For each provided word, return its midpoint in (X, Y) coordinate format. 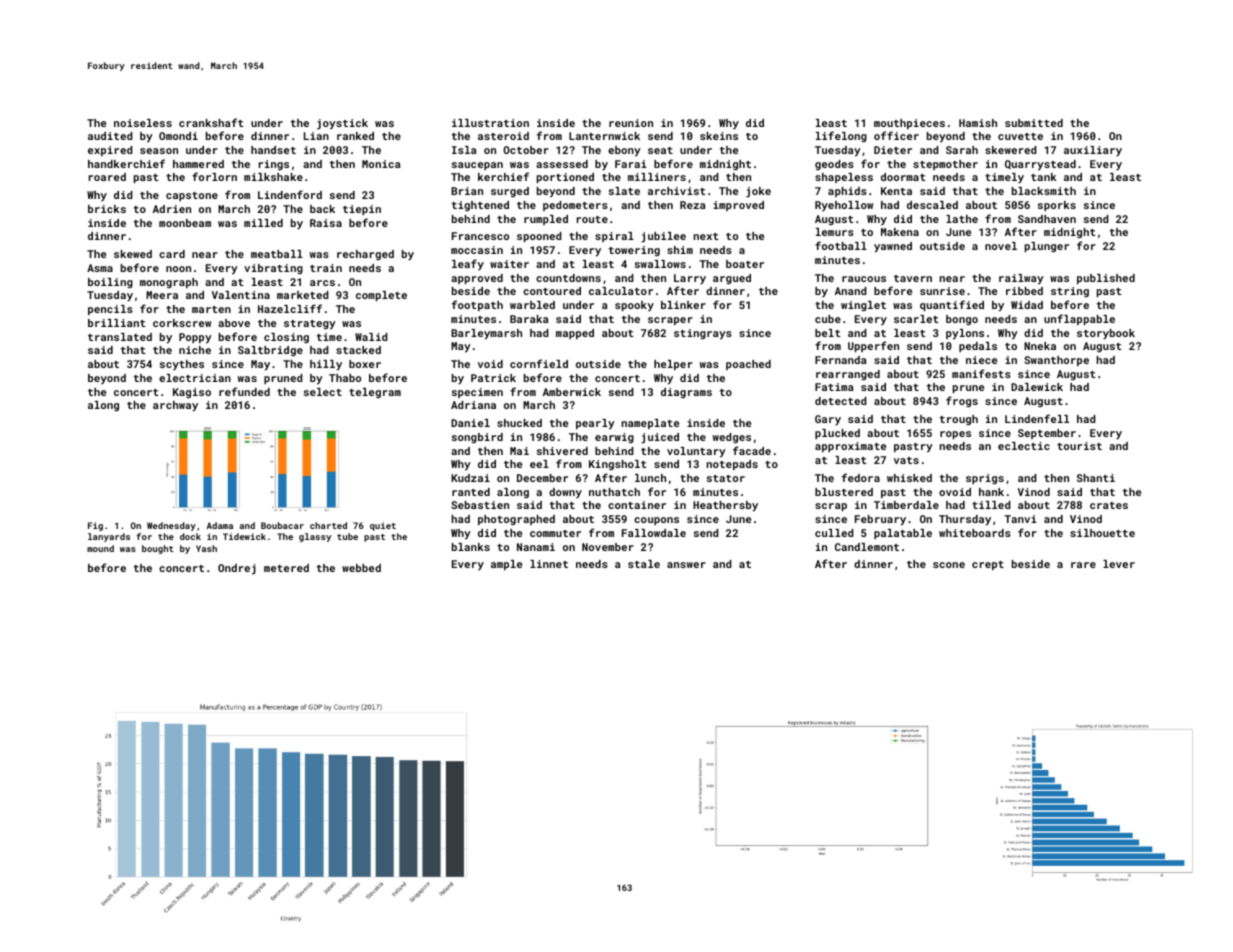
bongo (962, 320)
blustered (844, 492)
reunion (631, 123)
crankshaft (211, 122)
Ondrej (237, 569)
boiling (110, 283)
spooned (539, 237)
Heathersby (725, 506)
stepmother (945, 165)
